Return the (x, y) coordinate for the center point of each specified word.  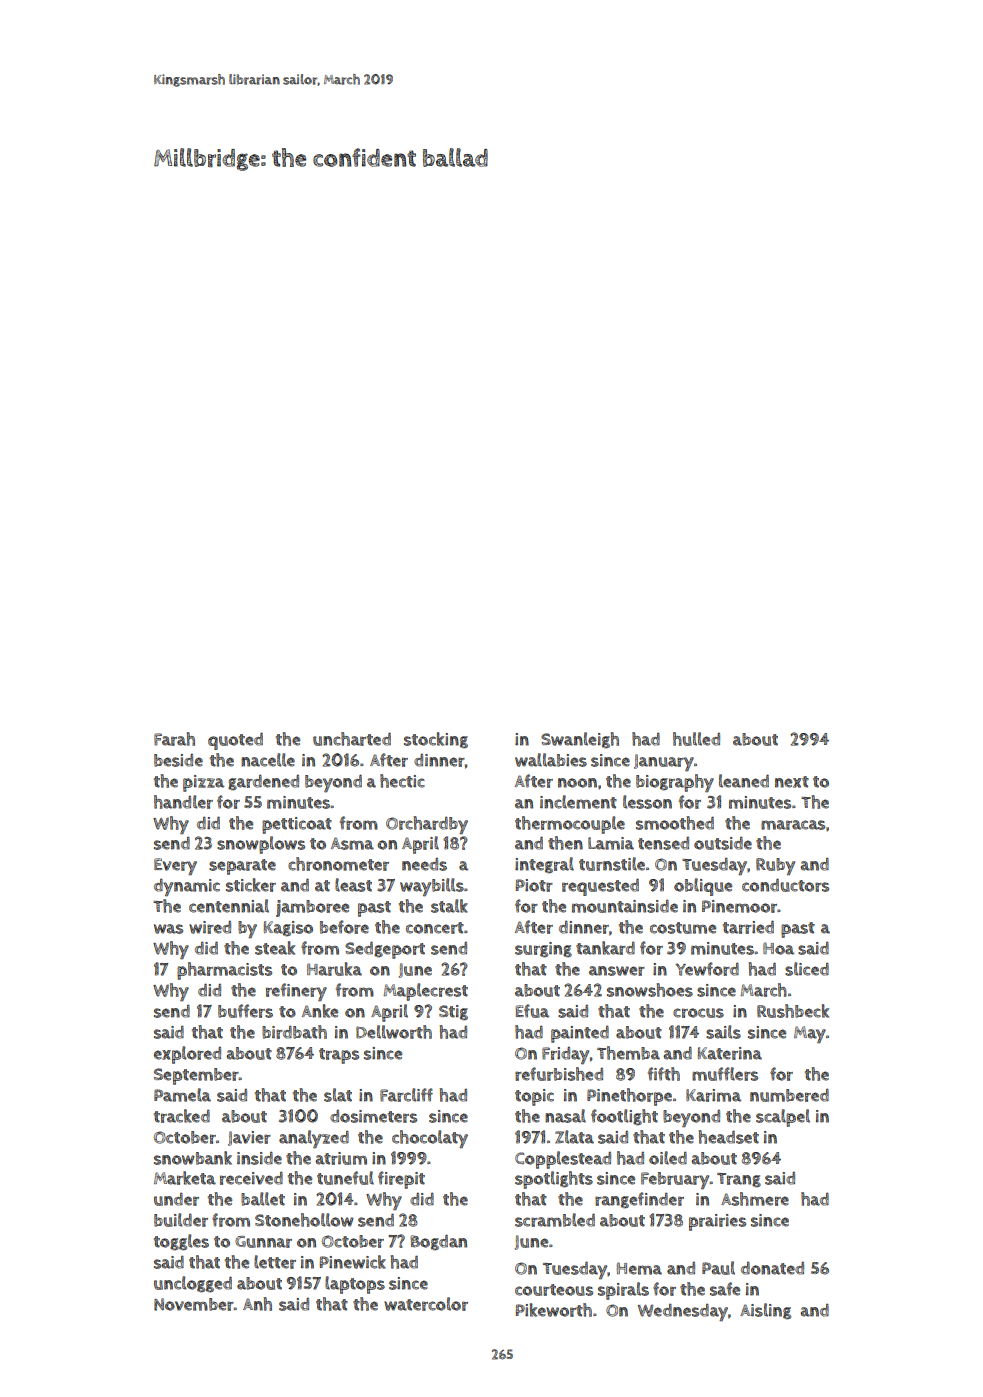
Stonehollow (304, 1220)
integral (544, 865)
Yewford (707, 969)
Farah (174, 739)
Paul (718, 1268)
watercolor (426, 1304)
